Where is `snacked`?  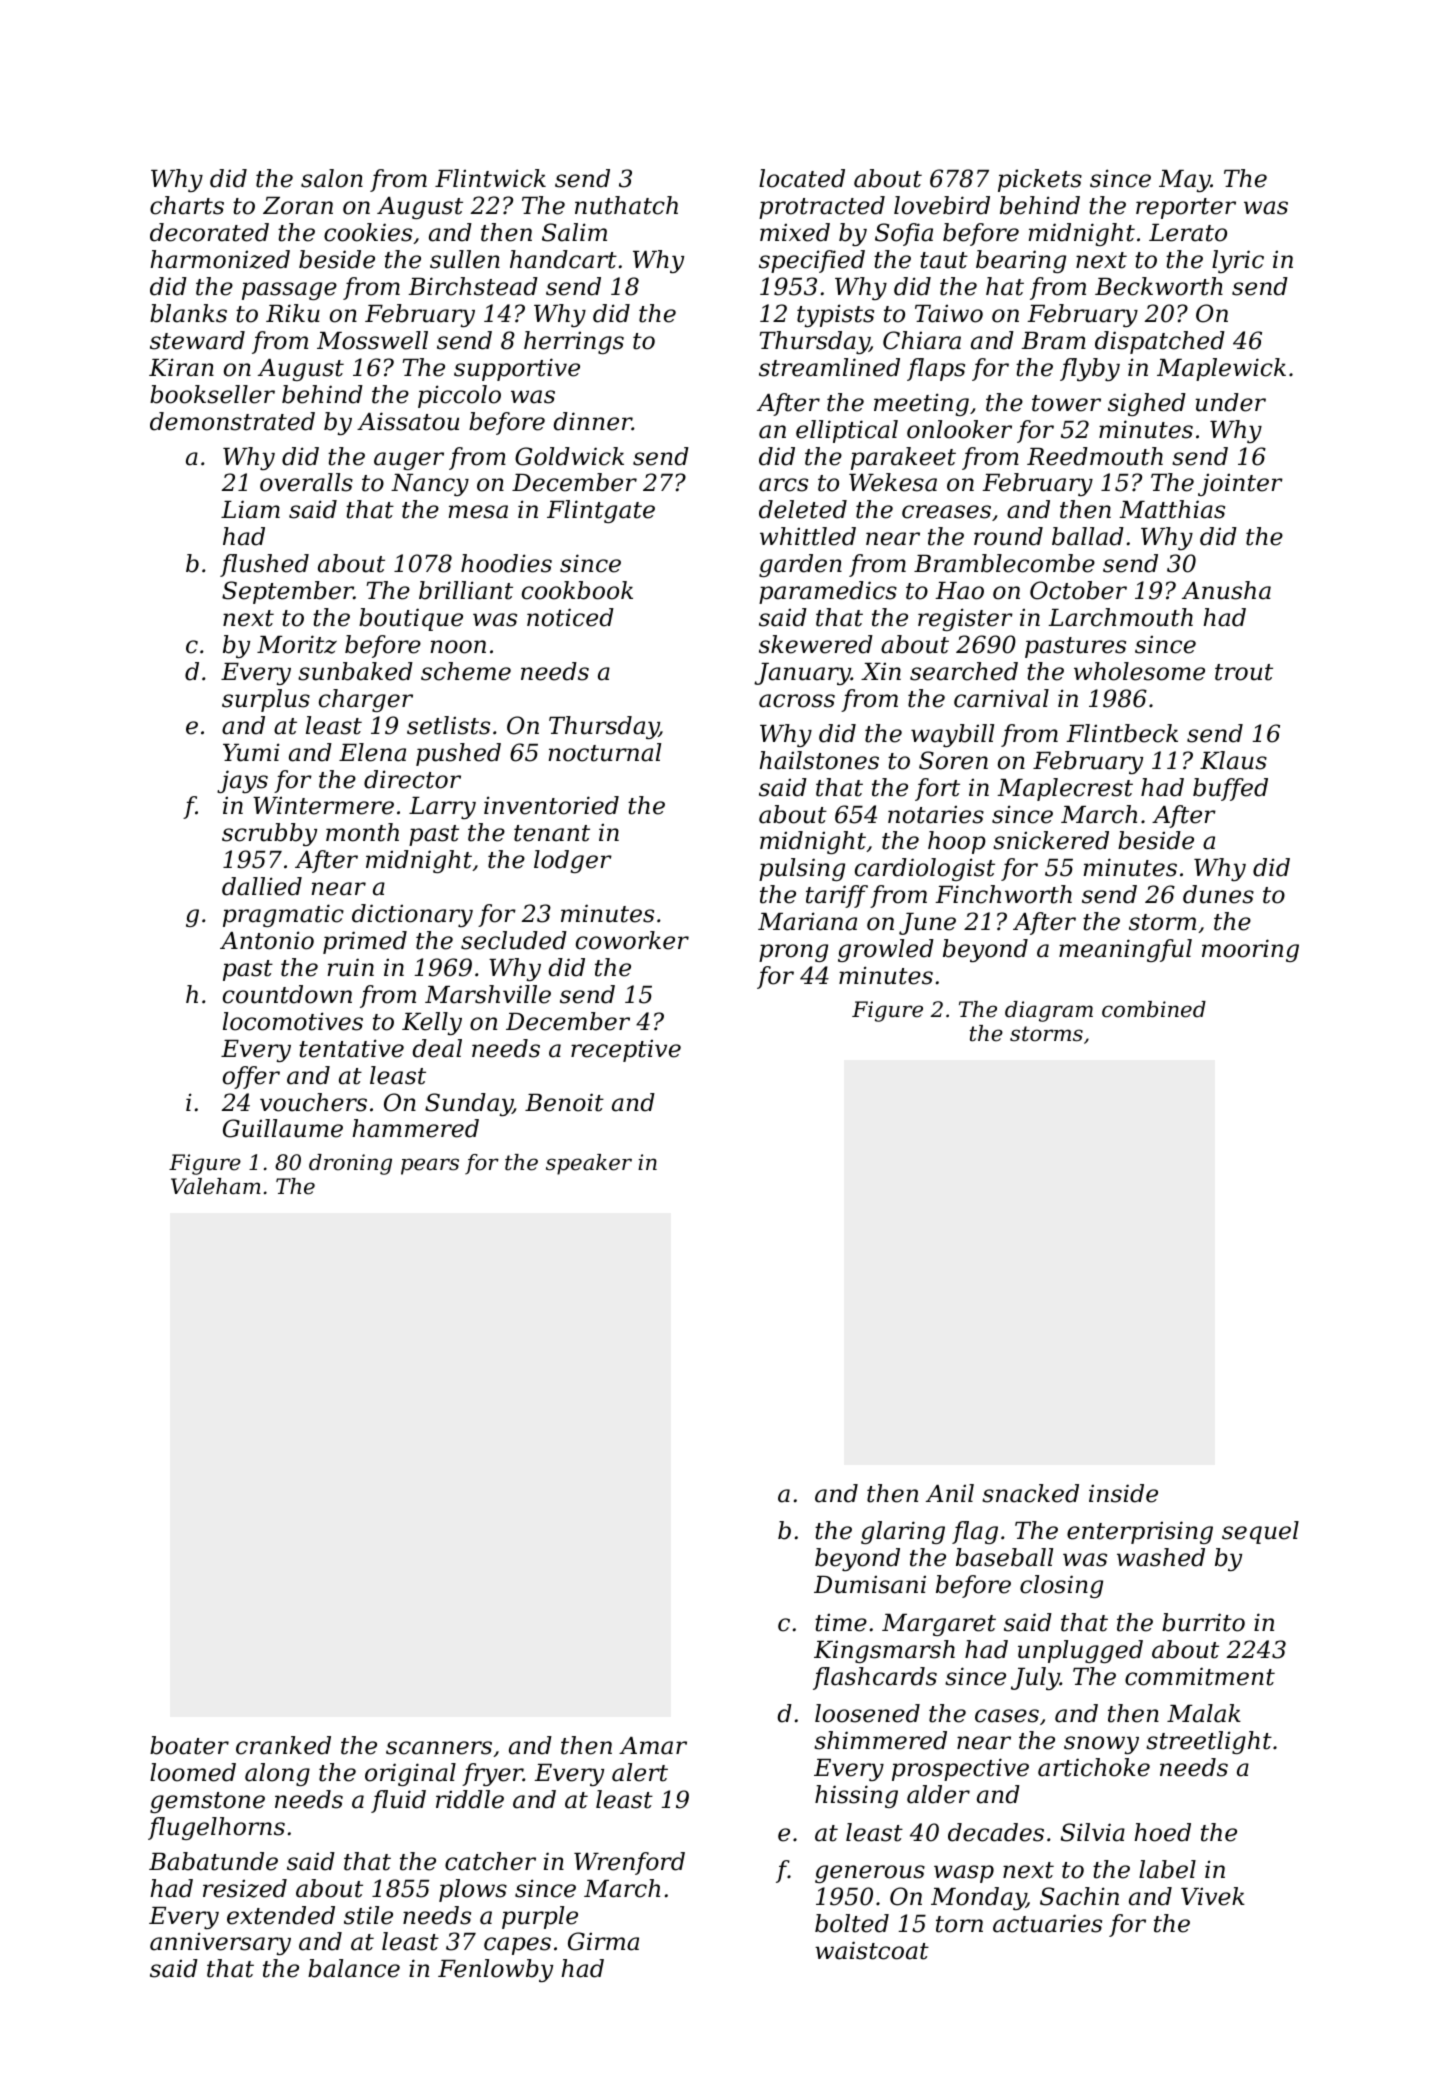 snacked is located at coordinates (1030, 1493).
